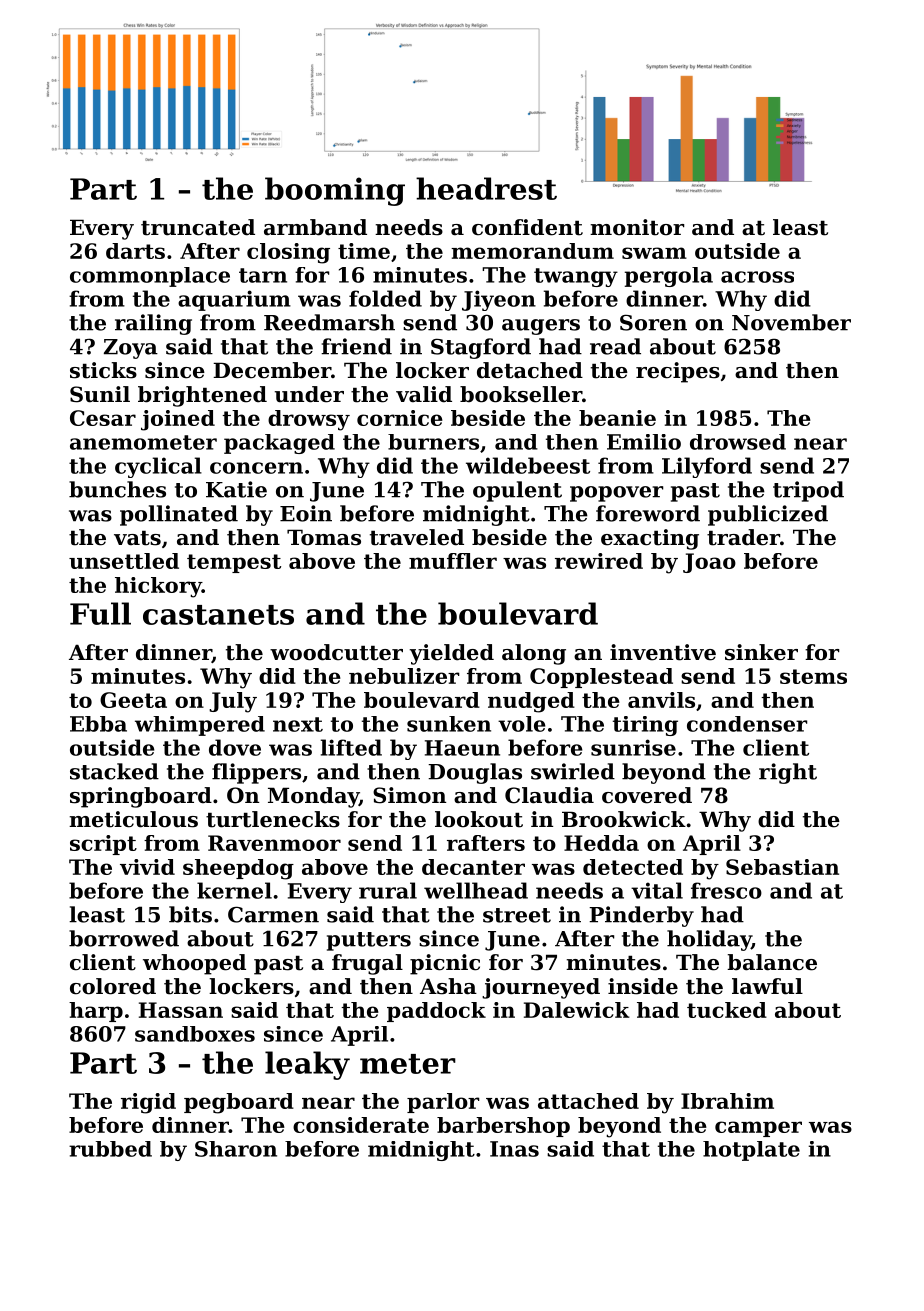 This page has height=1311, width=924. What do you see at coordinates (617, 418) in the page?
I see `beanie` at bounding box center [617, 418].
